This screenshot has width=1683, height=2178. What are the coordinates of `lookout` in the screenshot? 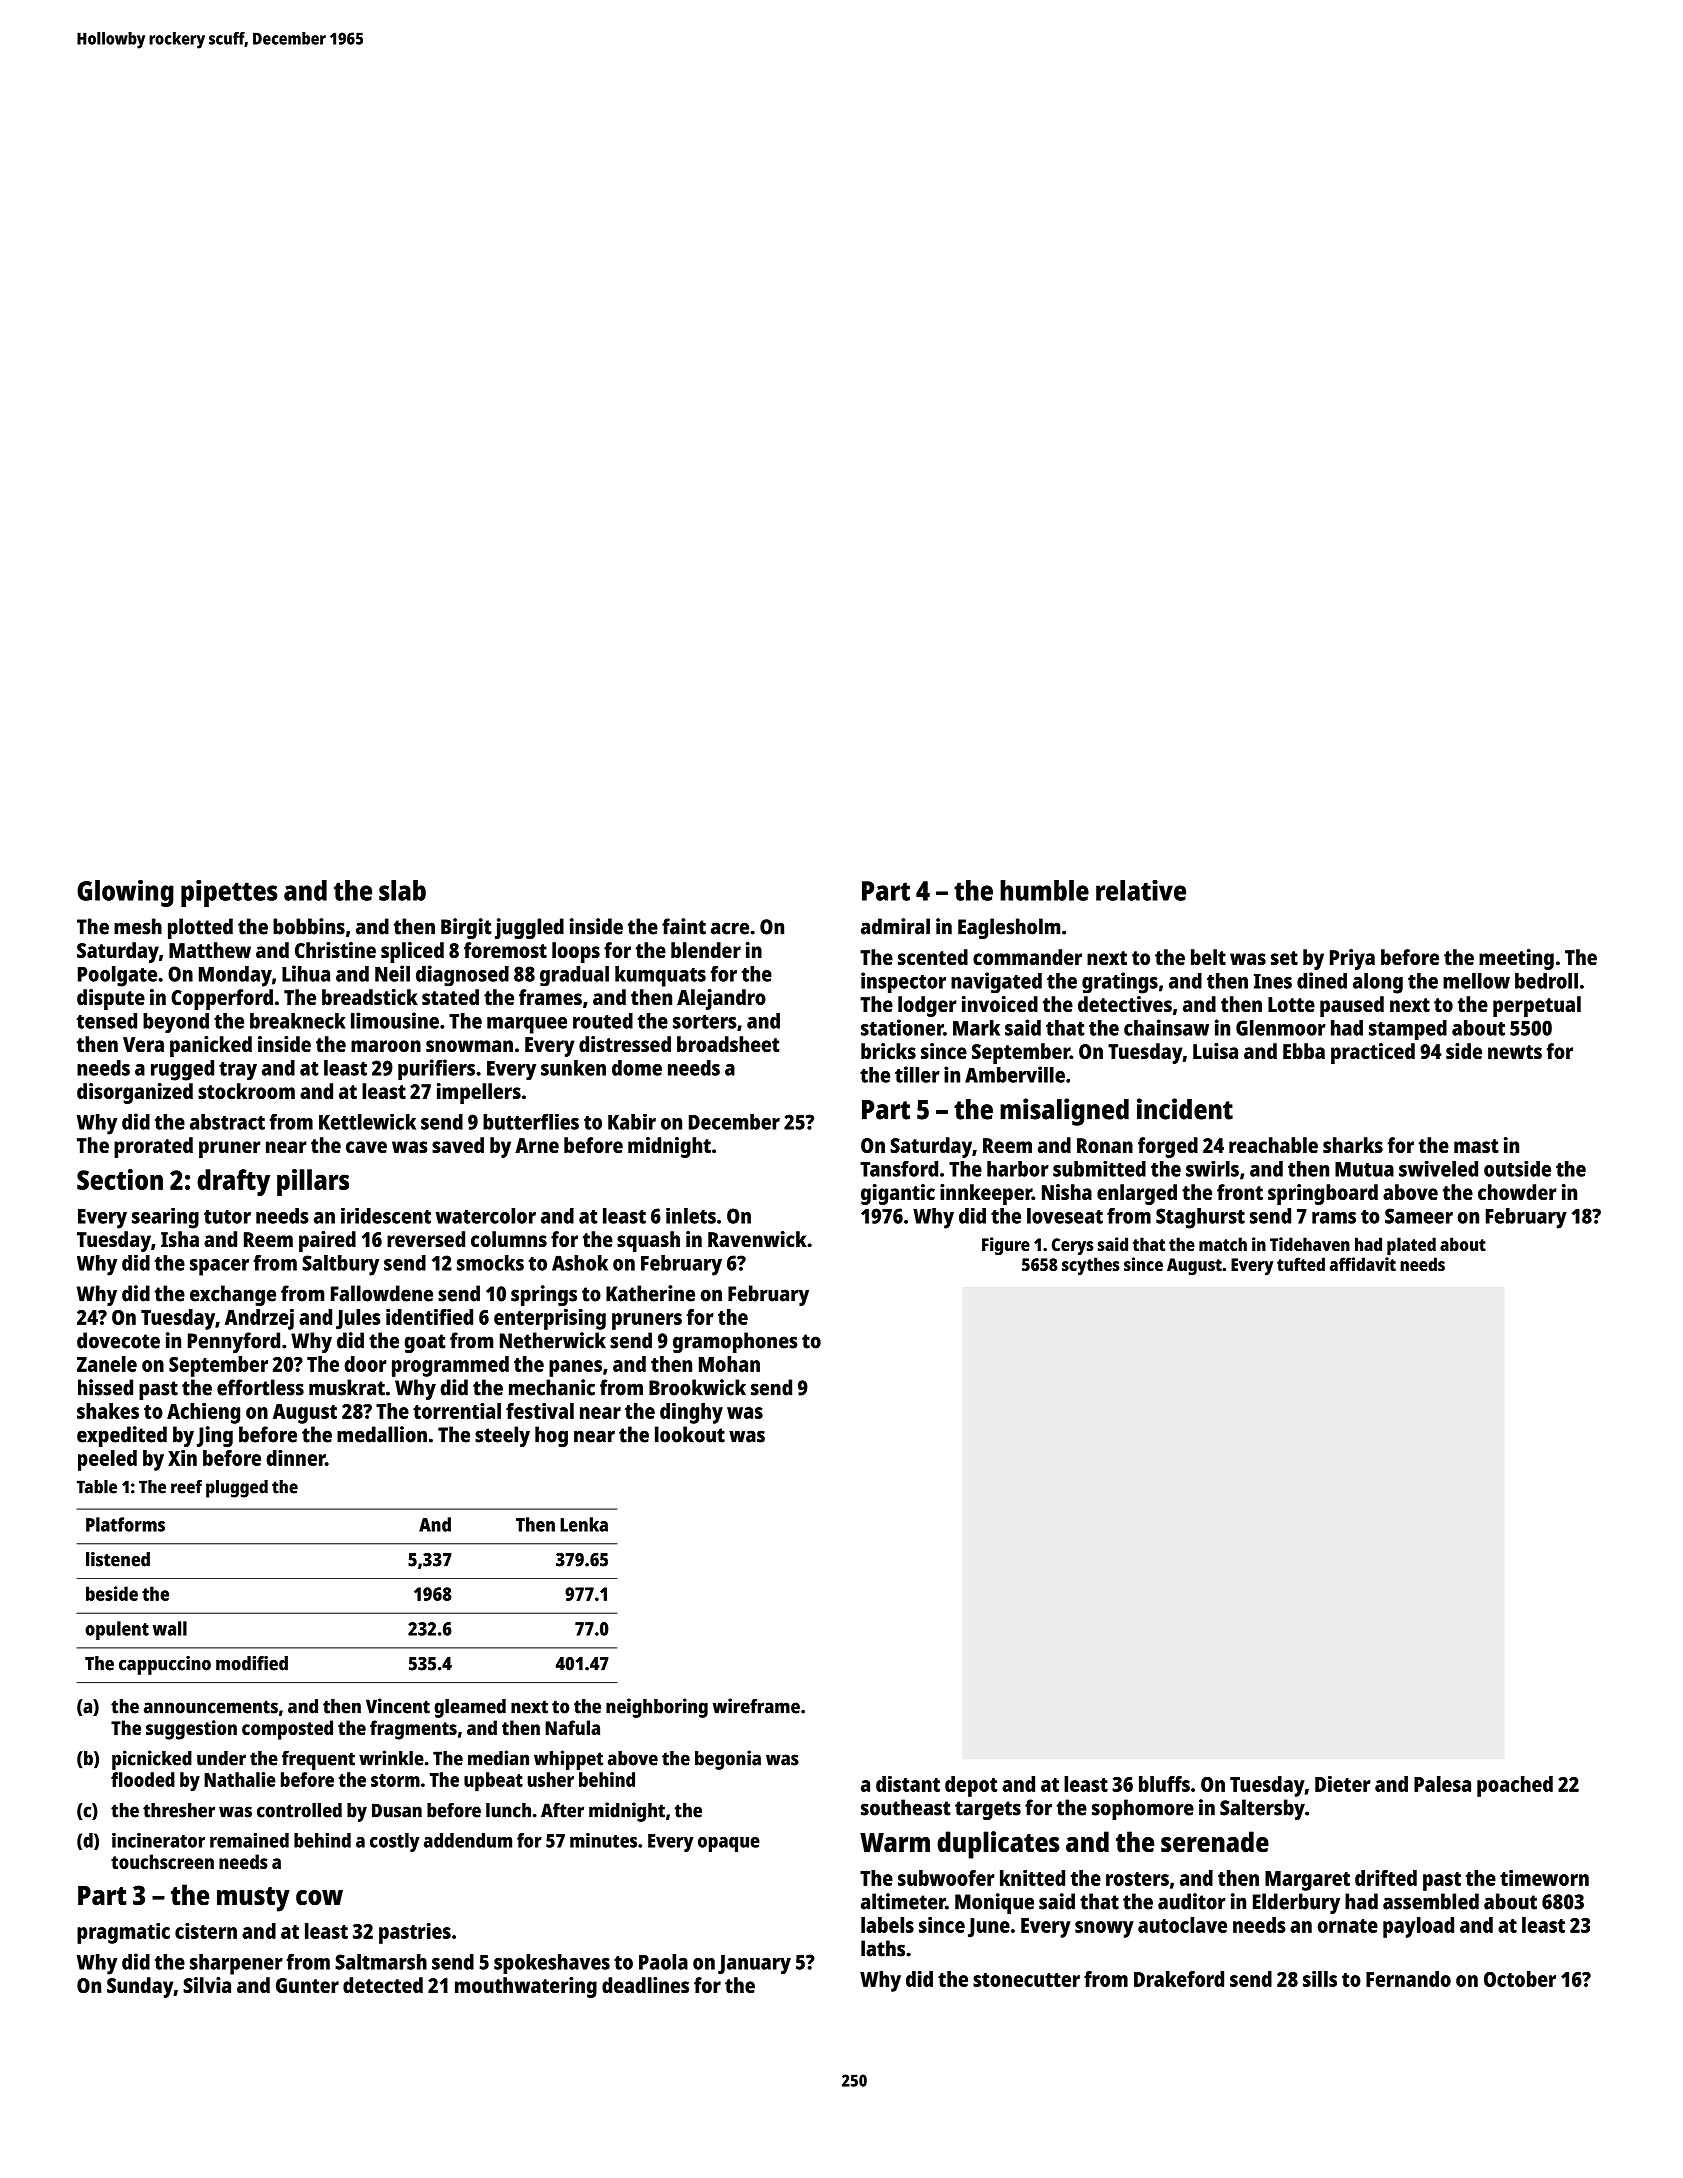 It's located at (690, 1434).
